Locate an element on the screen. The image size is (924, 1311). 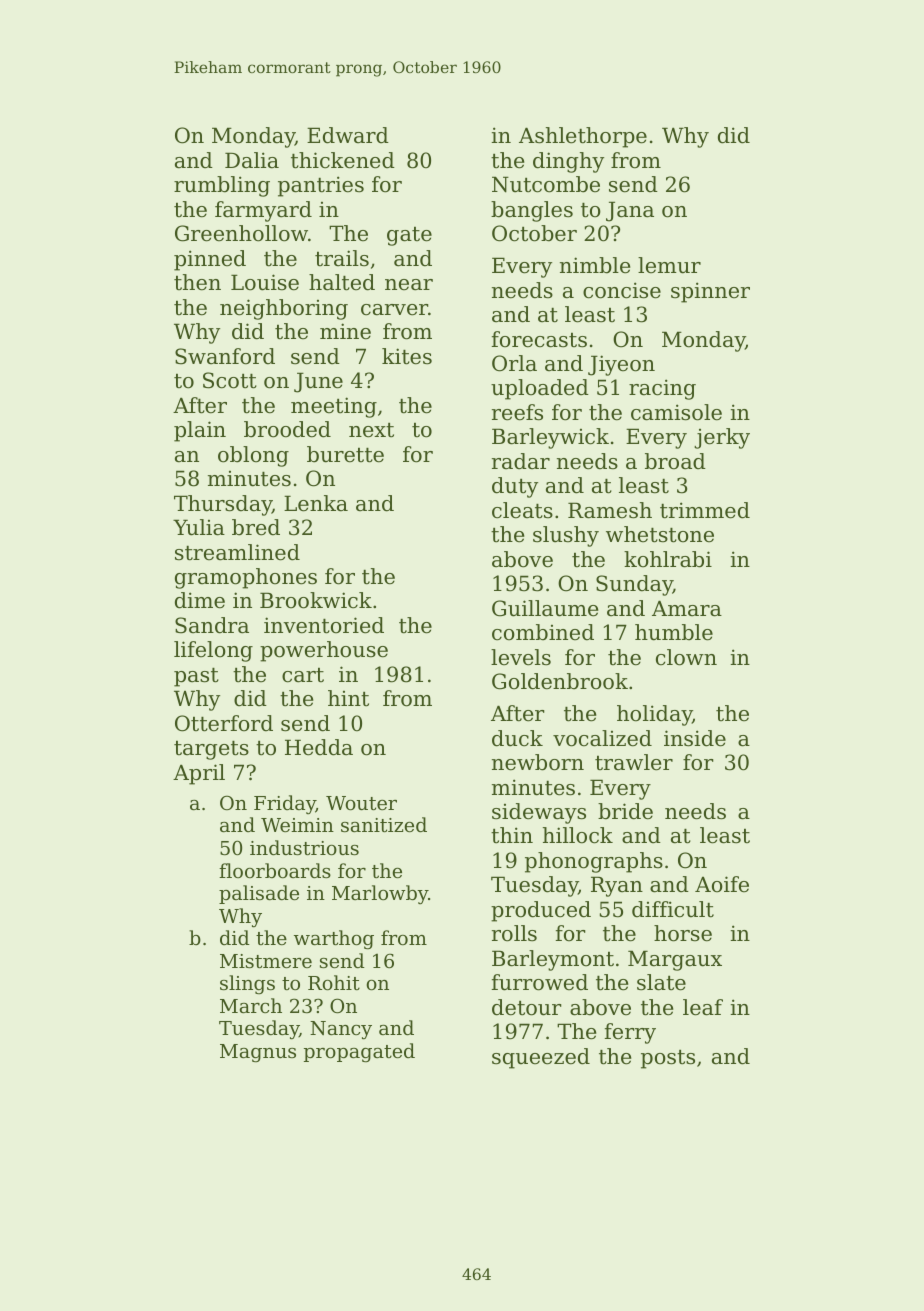
Edward is located at coordinates (348, 135).
